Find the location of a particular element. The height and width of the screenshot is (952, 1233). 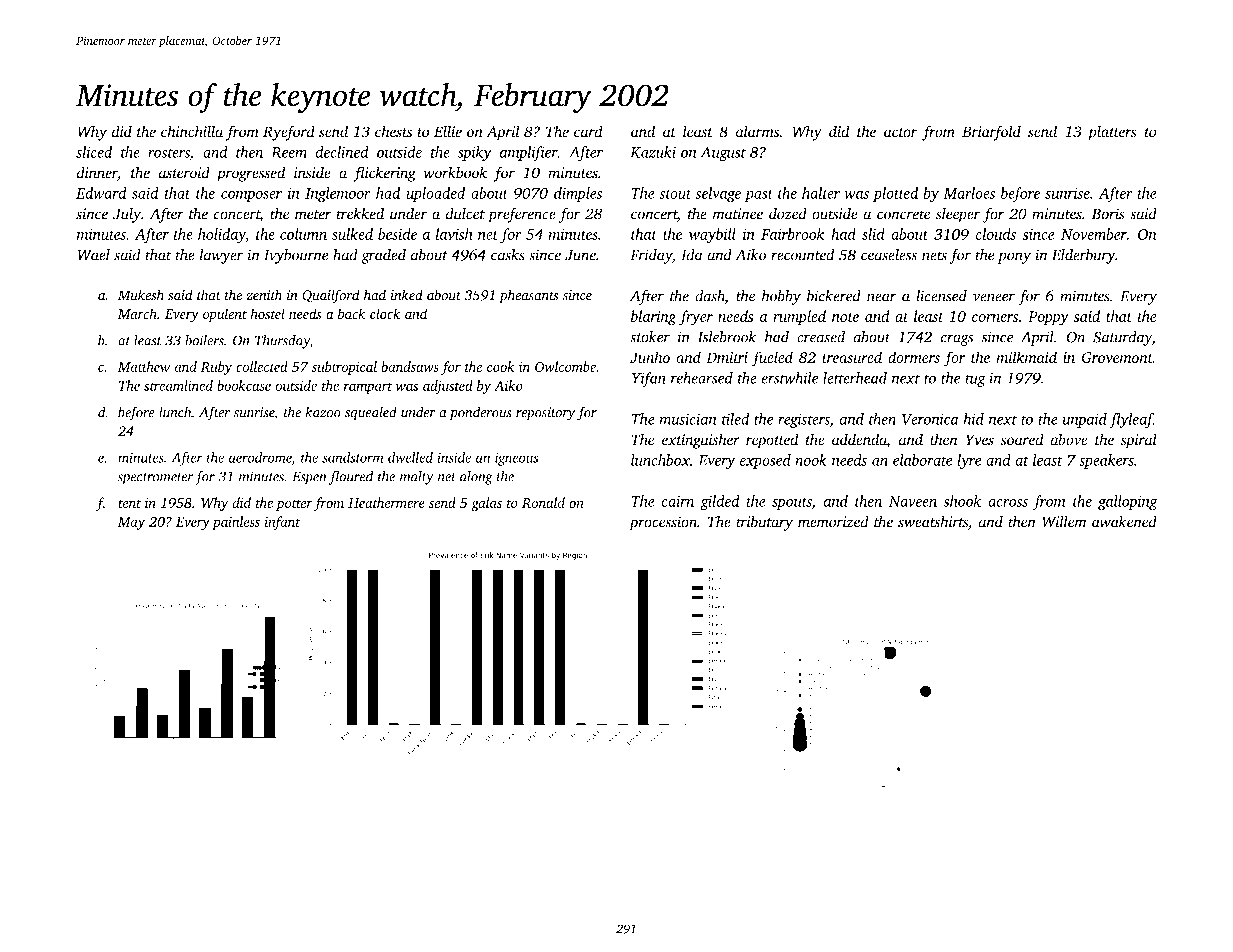

memorized is located at coordinates (833, 521).
